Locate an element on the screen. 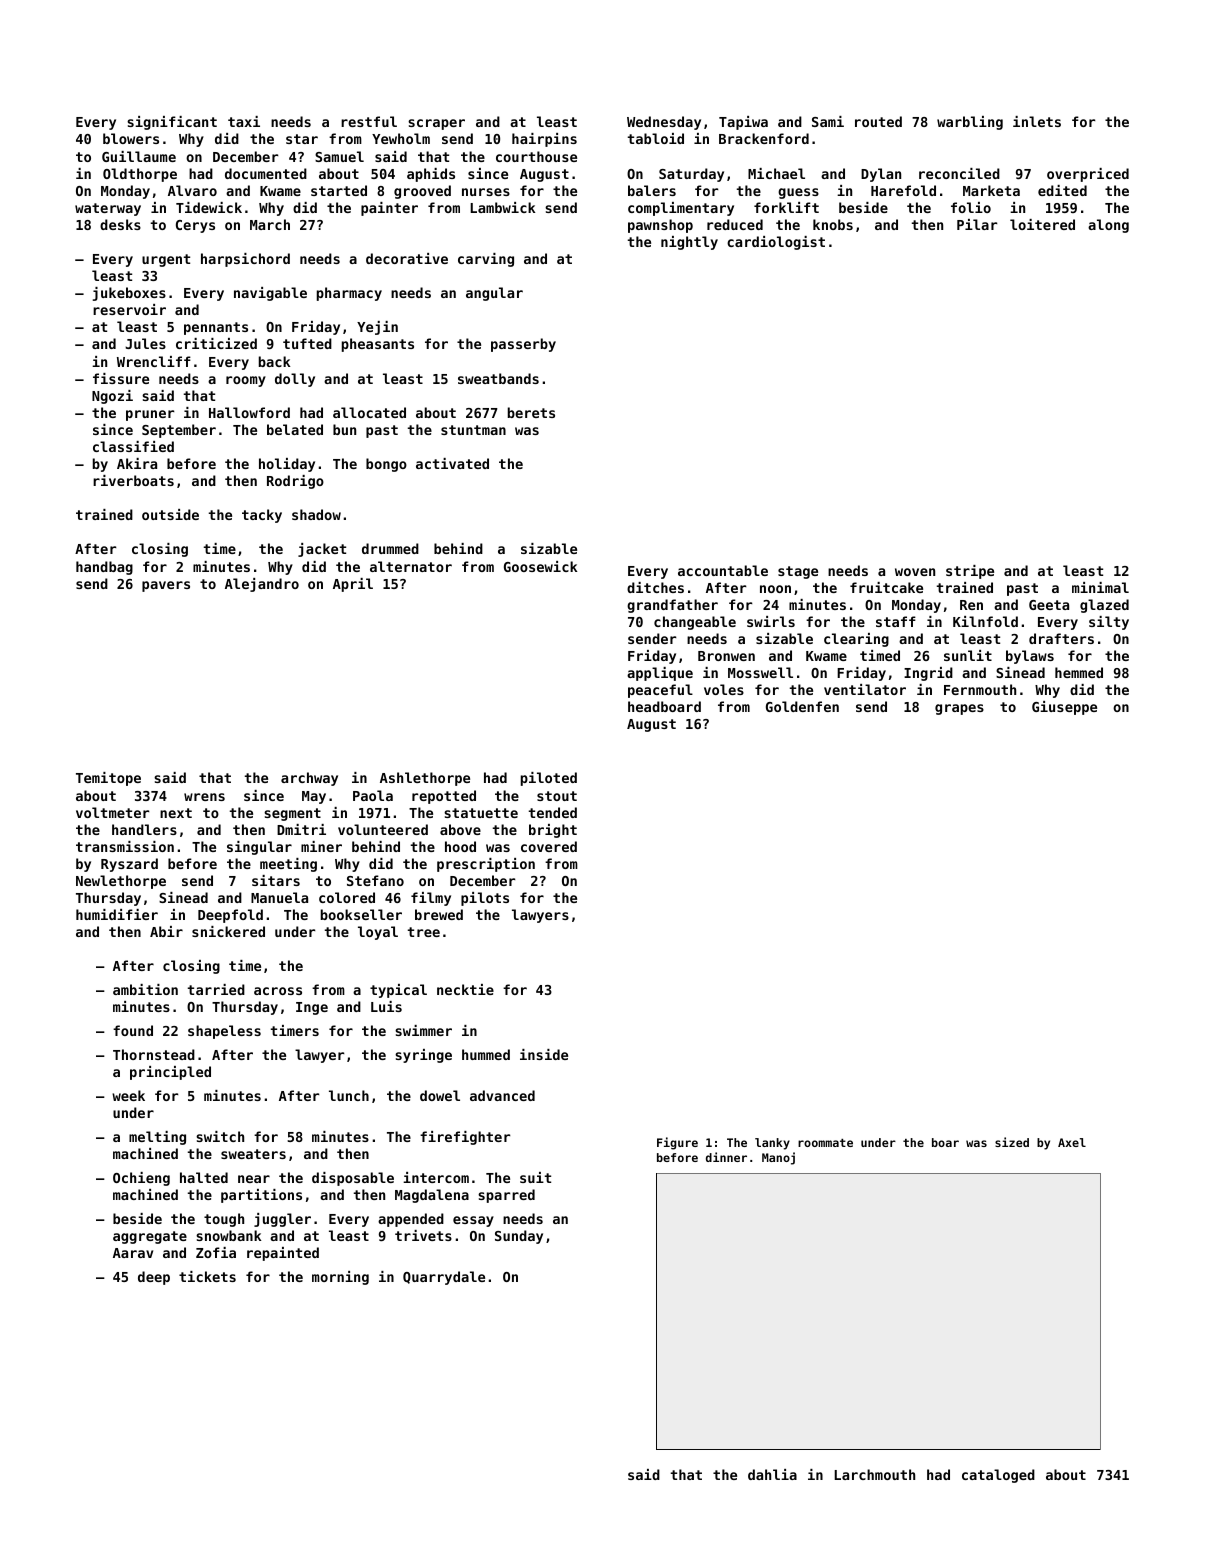 Image resolution: width=1205 pixels, height=1559 pixels. pilots is located at coordinates (485, 899).
